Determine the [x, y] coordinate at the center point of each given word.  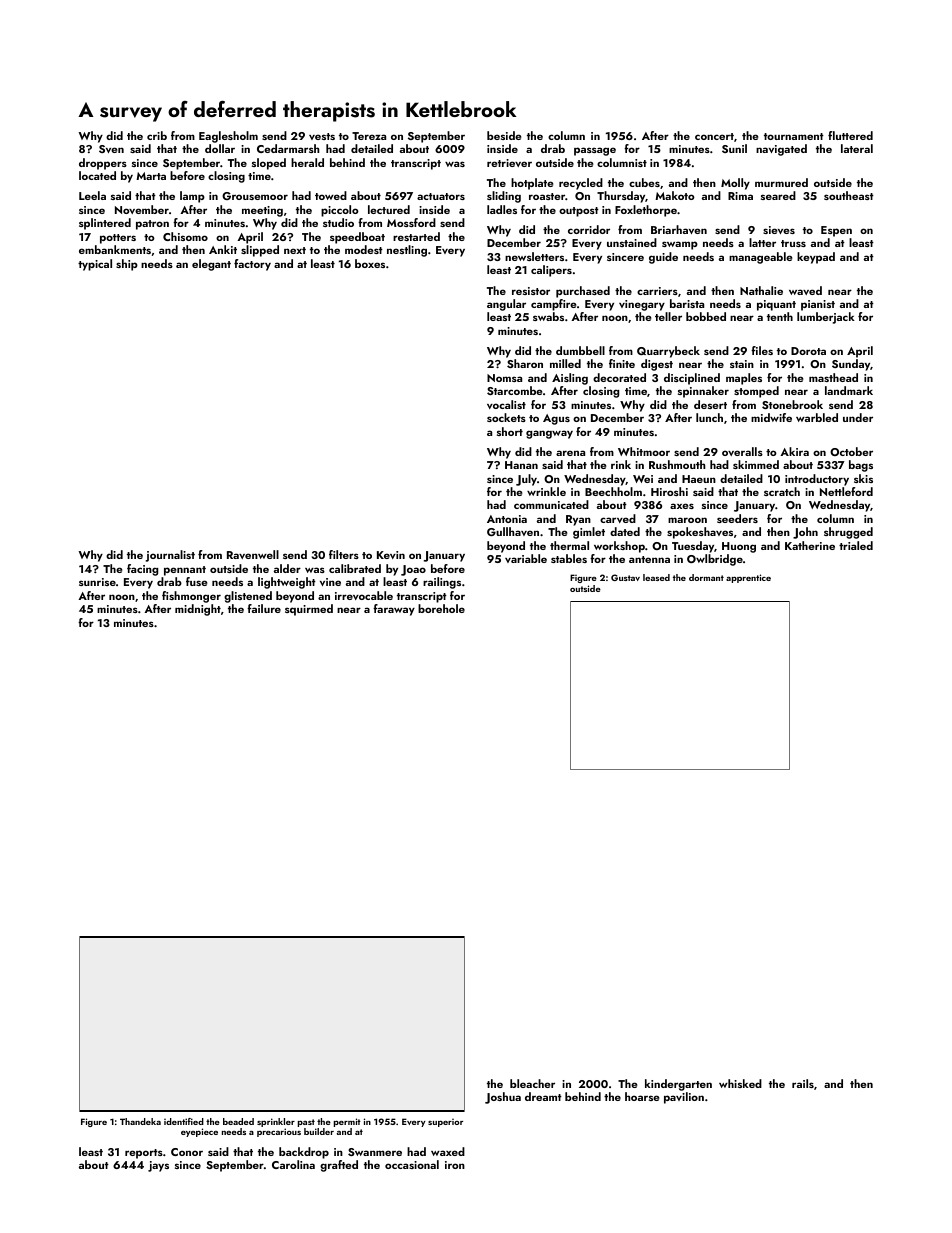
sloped [269, 164]
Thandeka [140, 1121]
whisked [740, 1083]
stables [569, 558]
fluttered [850, 135]
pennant [185, 571]
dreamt [543, 1096]
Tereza [369, 136]
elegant [211, 265]
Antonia [507, 519]
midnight [198, 610]
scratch [782, 491]
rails [803, 1083]
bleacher [532, 1083]
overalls [742, 451]
